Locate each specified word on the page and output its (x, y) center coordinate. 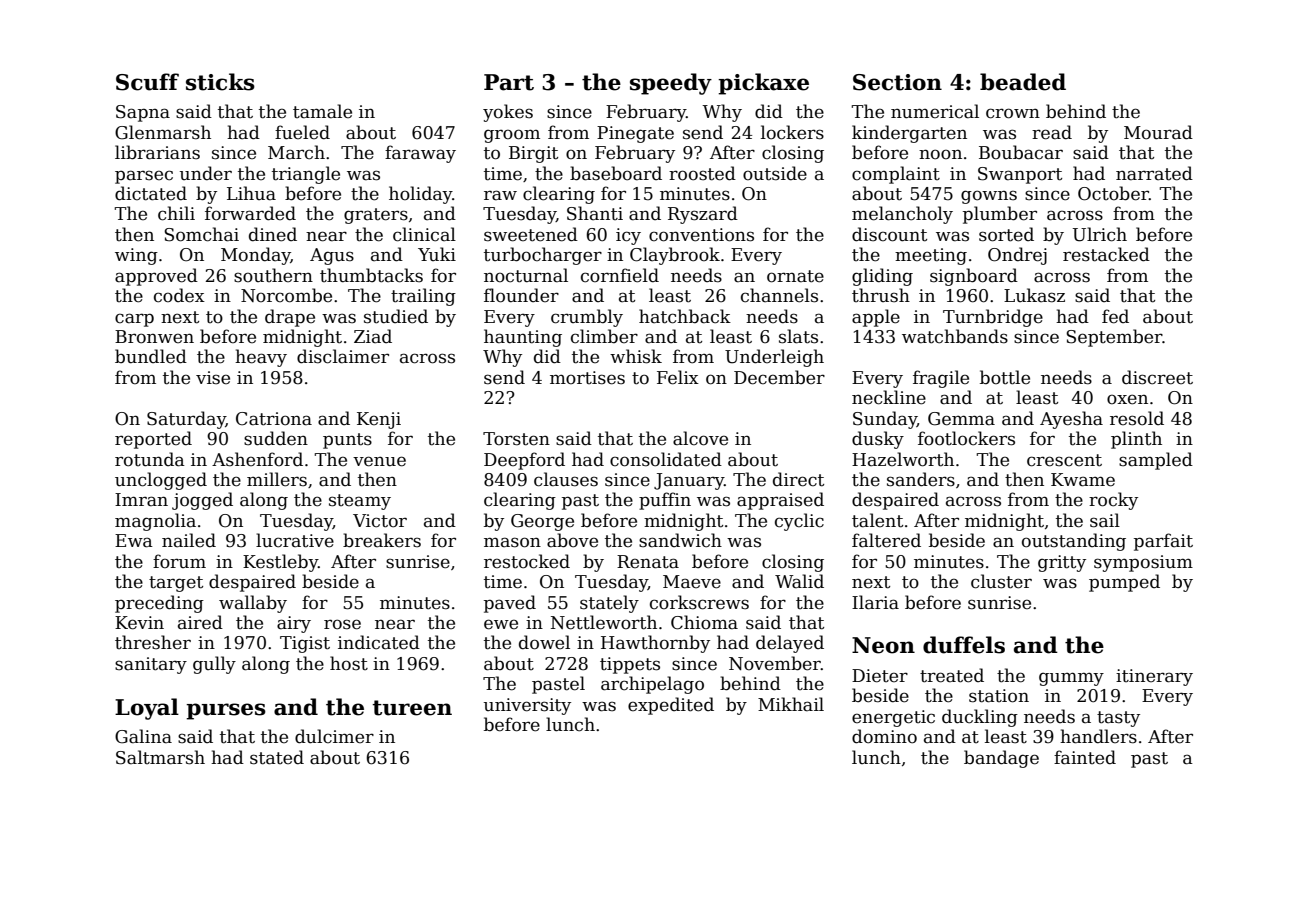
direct (798, 479)
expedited (671, 706)
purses (226, 711)
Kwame (1083, 480)
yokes (508, 113)
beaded (1023, 82)
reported (153, 440)
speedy (671, 84)
